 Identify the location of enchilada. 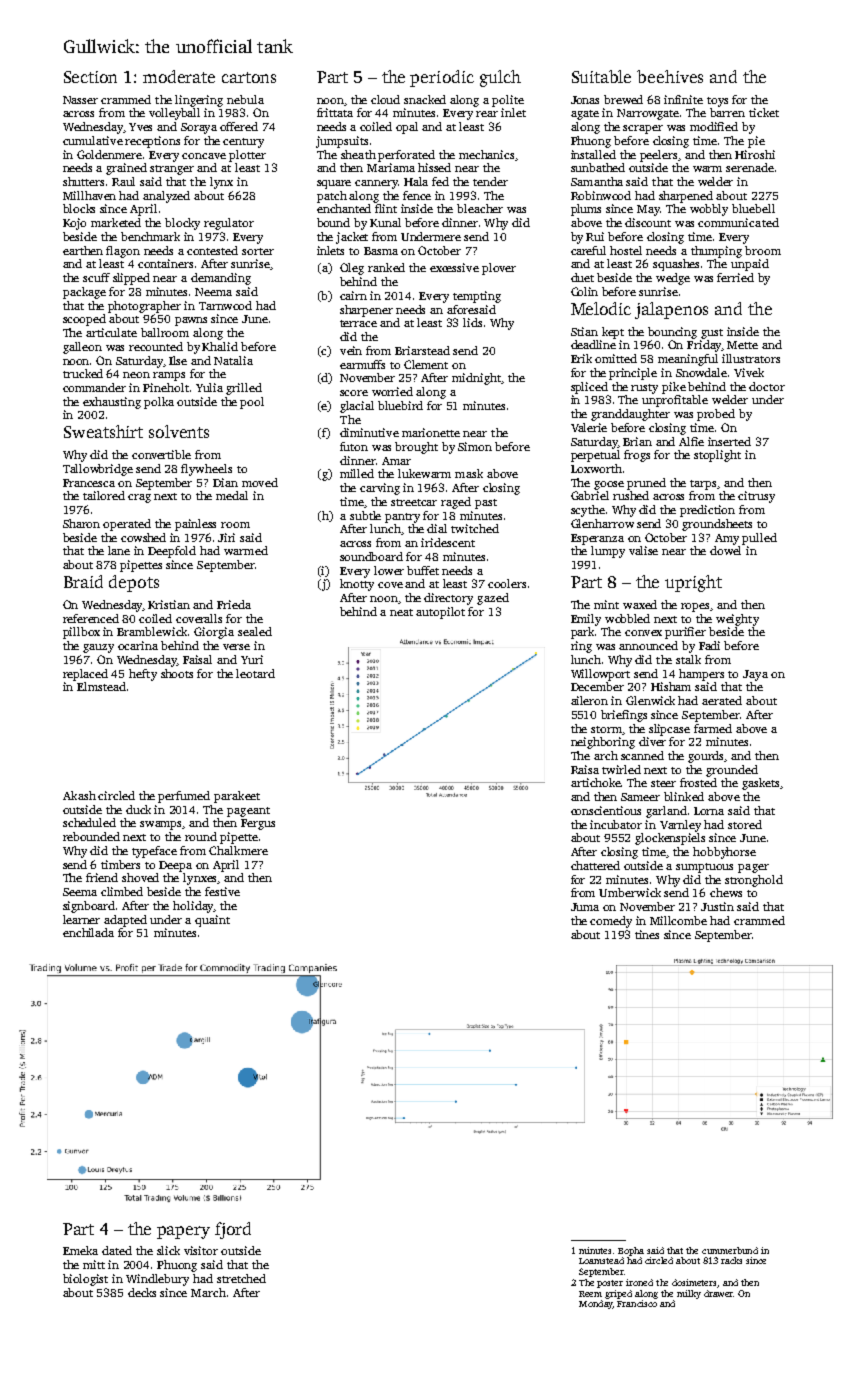
(88, 932).
